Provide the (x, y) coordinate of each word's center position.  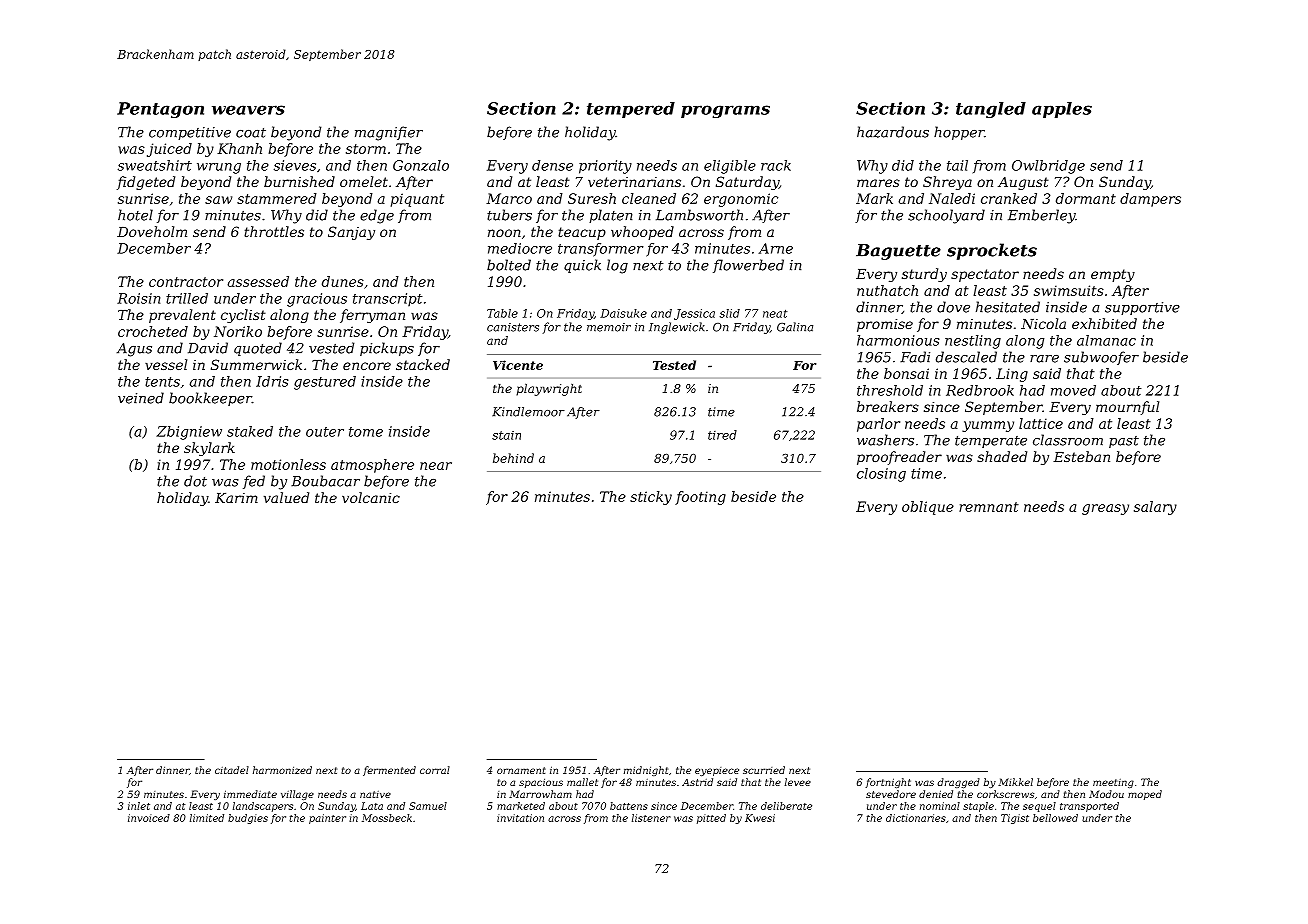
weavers (248, 110)
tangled (991, 110)
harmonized (282, 770)
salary (1155, 508)
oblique (928, 508)
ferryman (372, 316)
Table (502, 313)
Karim (236, 498)
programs (725, 111)
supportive (1142, 308)
